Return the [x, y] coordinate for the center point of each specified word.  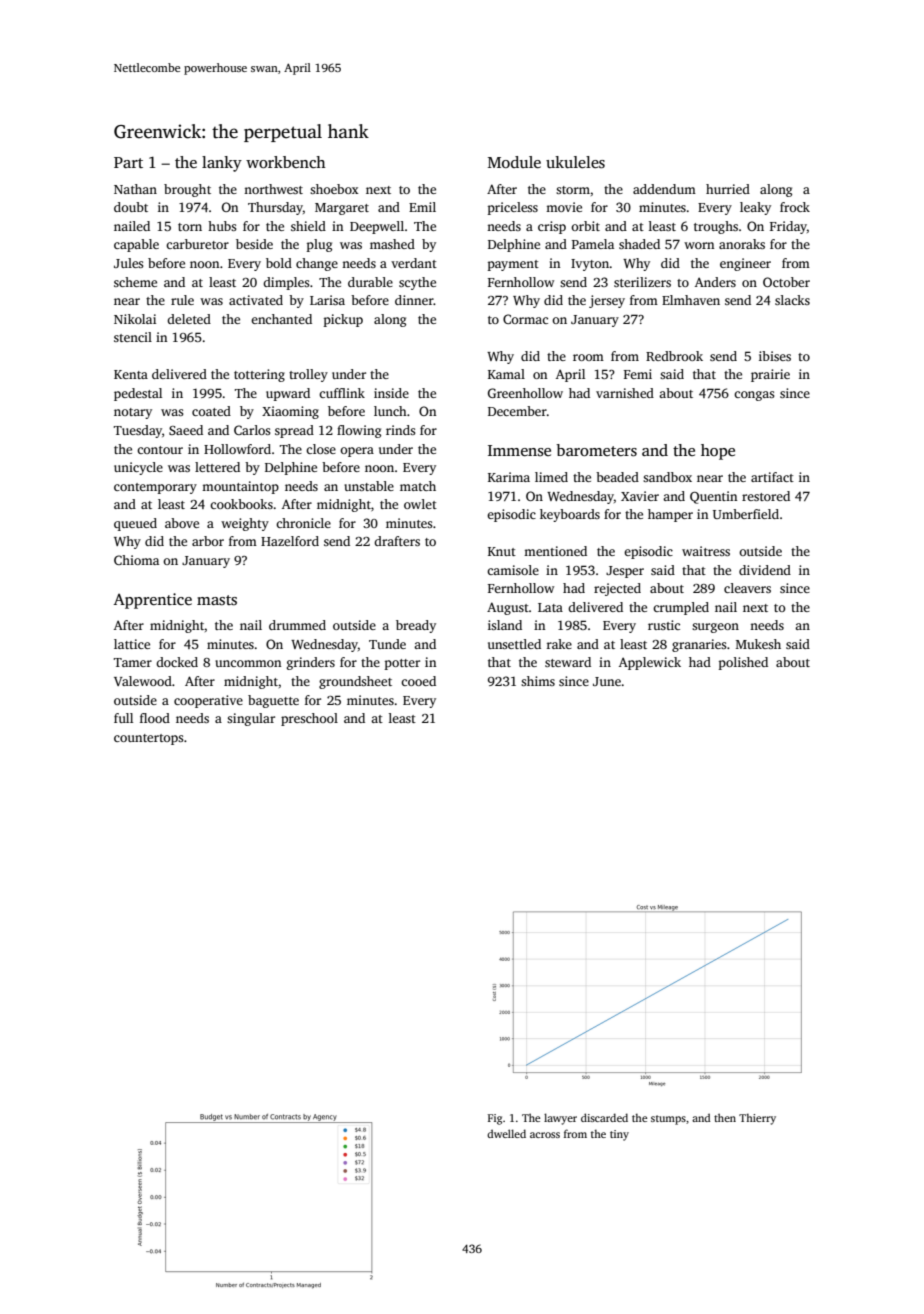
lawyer [560, 1119]
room [588, 357]
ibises [775, 356]
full [123, 718]
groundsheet [355, 682]
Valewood [143, 681]
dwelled [506, 1133]
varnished [625, 393]
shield [308, 226]
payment [513, 265]
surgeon [715, 628]
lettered [217, 467]
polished [743, 663]
